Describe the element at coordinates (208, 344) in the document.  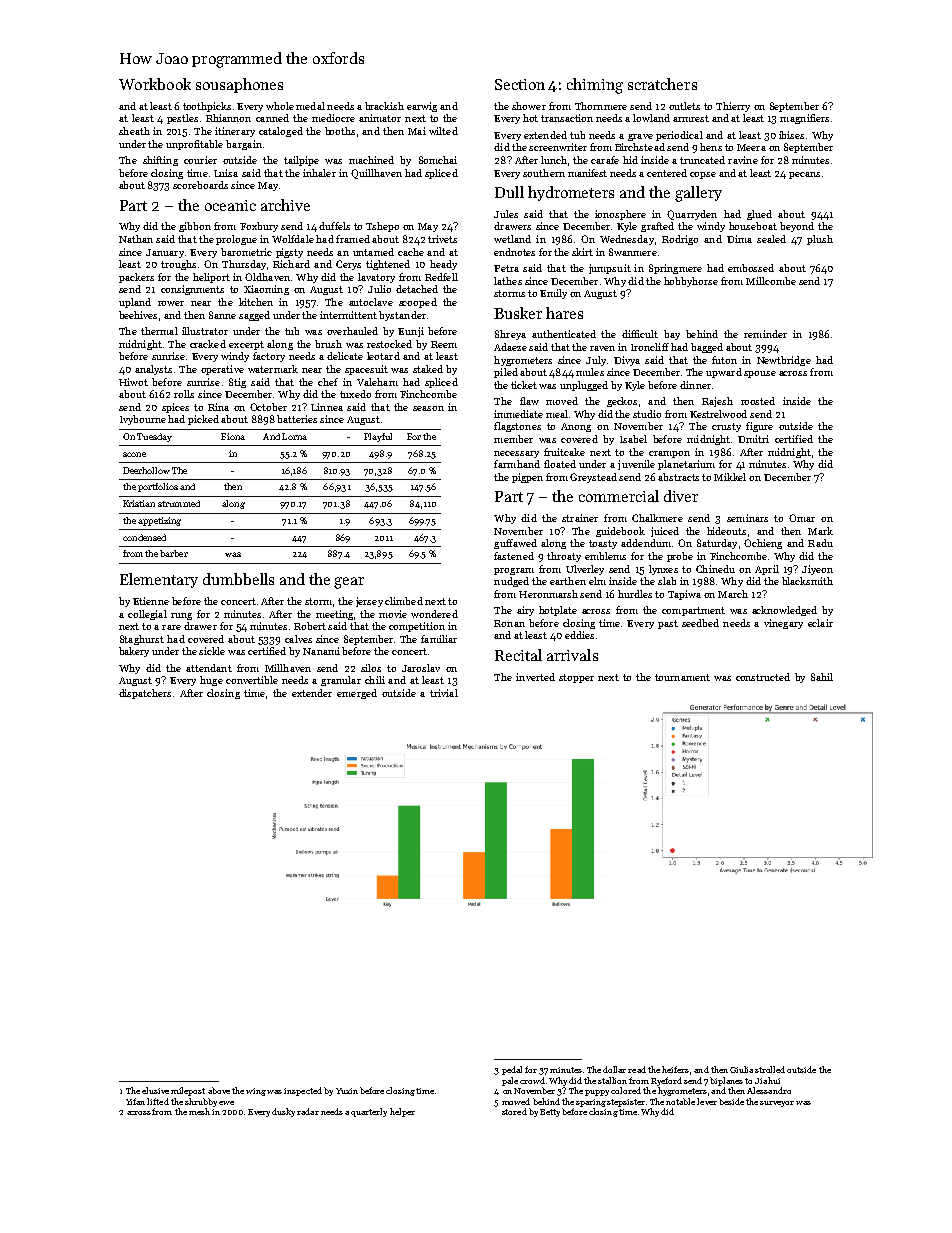
I see `cracked` at that location.
